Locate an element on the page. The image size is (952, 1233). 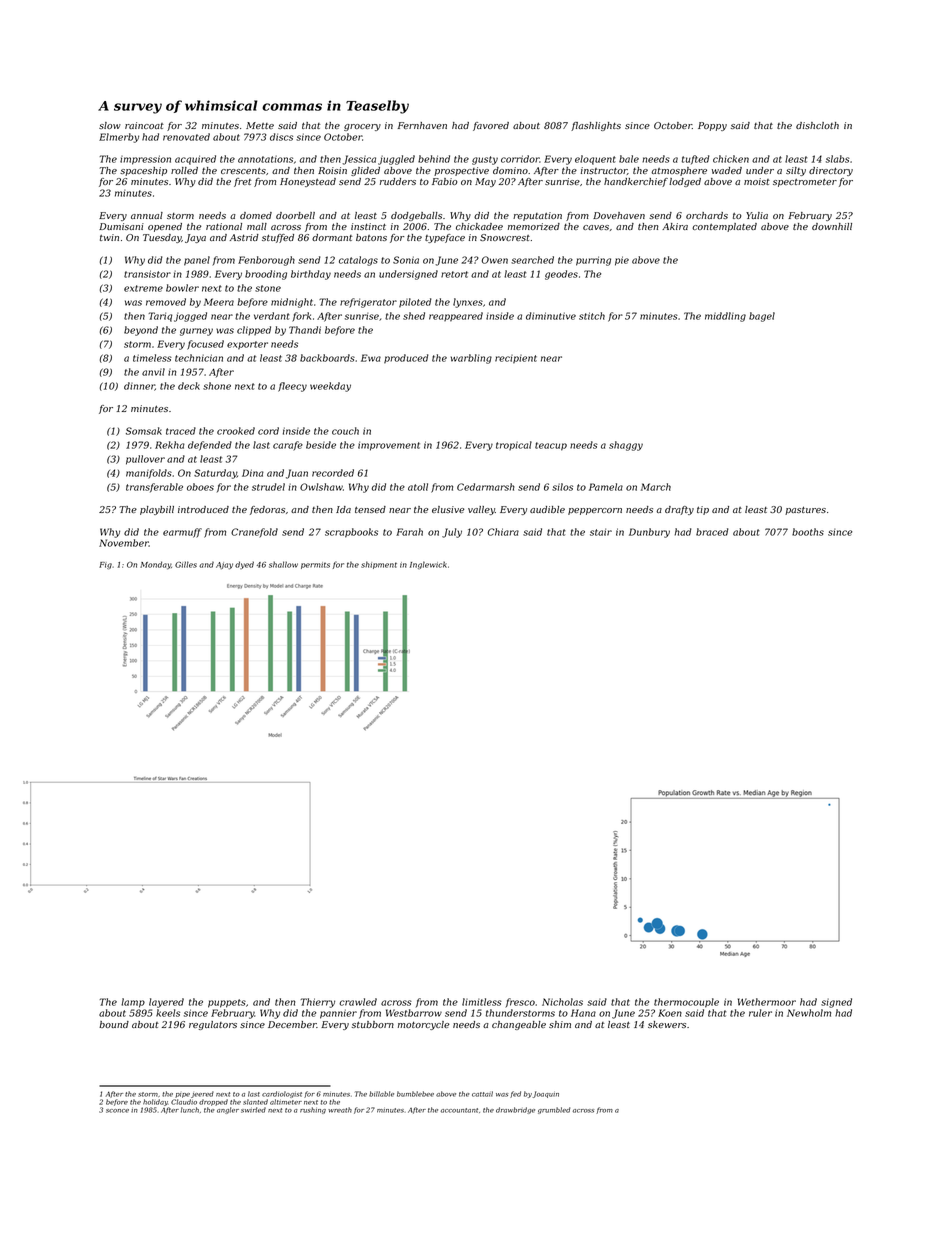
pastures is located at coordinates (805, 510).
